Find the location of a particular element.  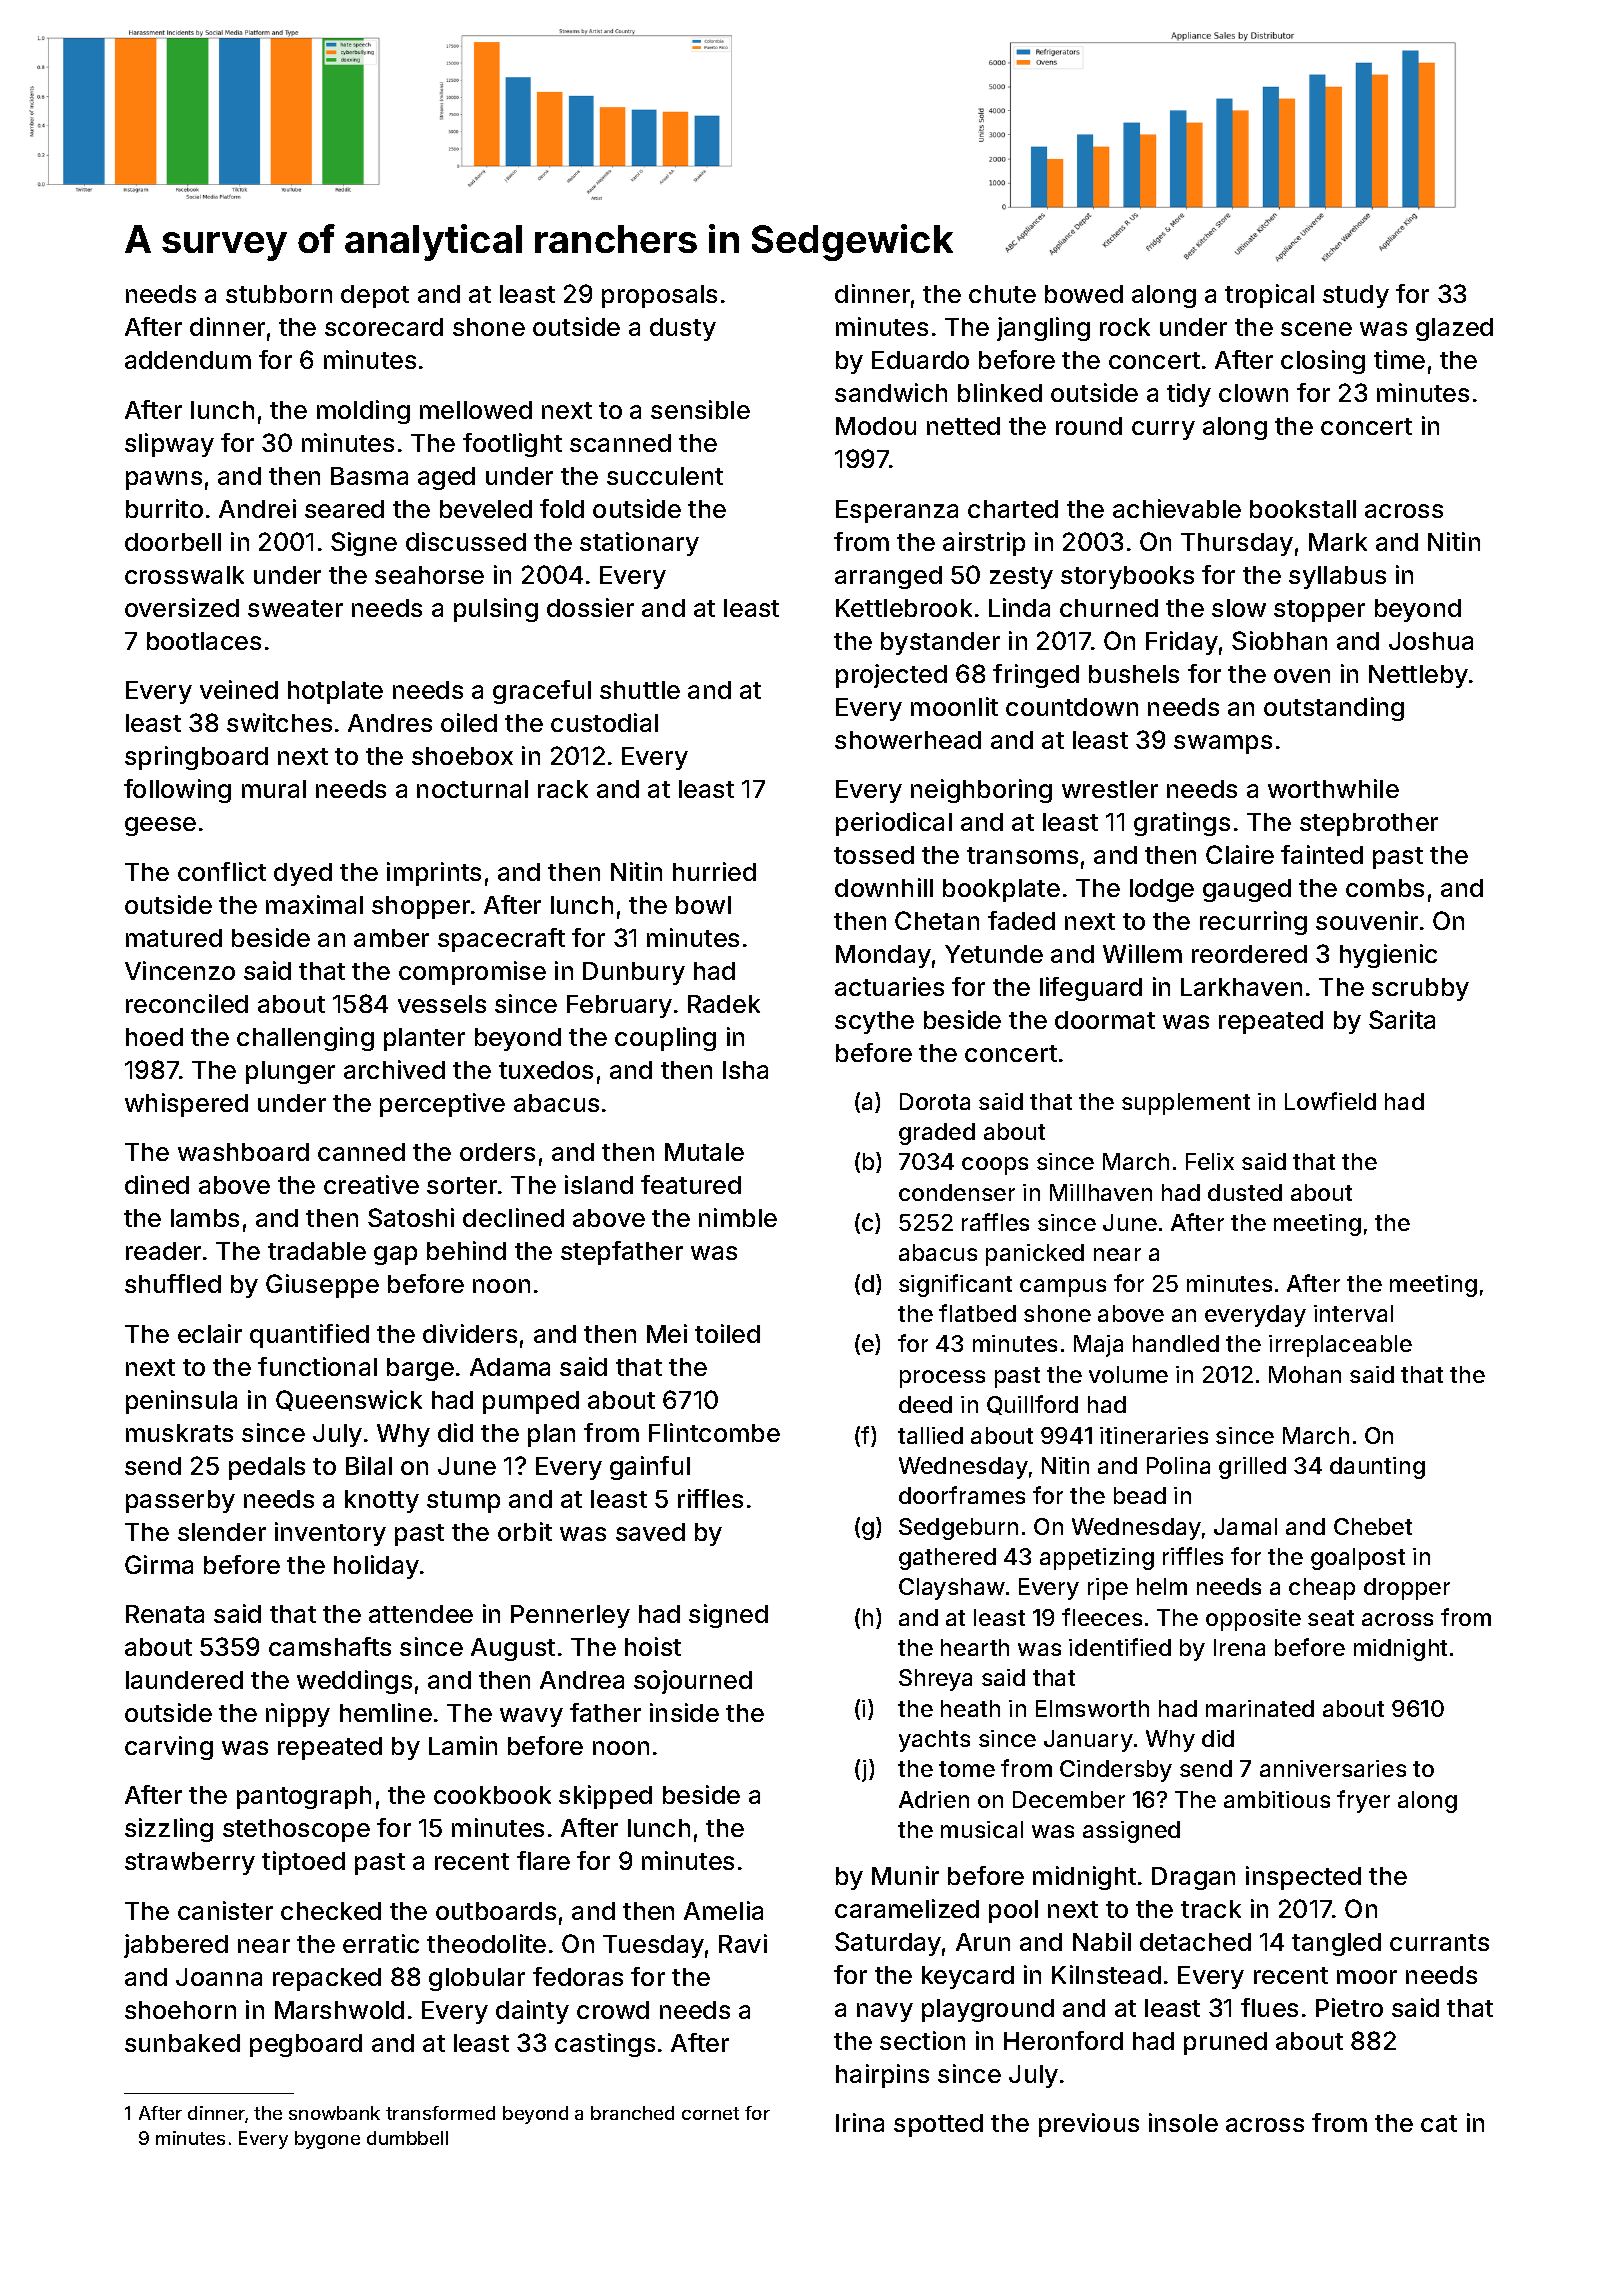

stubborn is located at coordinates (279, 294).
